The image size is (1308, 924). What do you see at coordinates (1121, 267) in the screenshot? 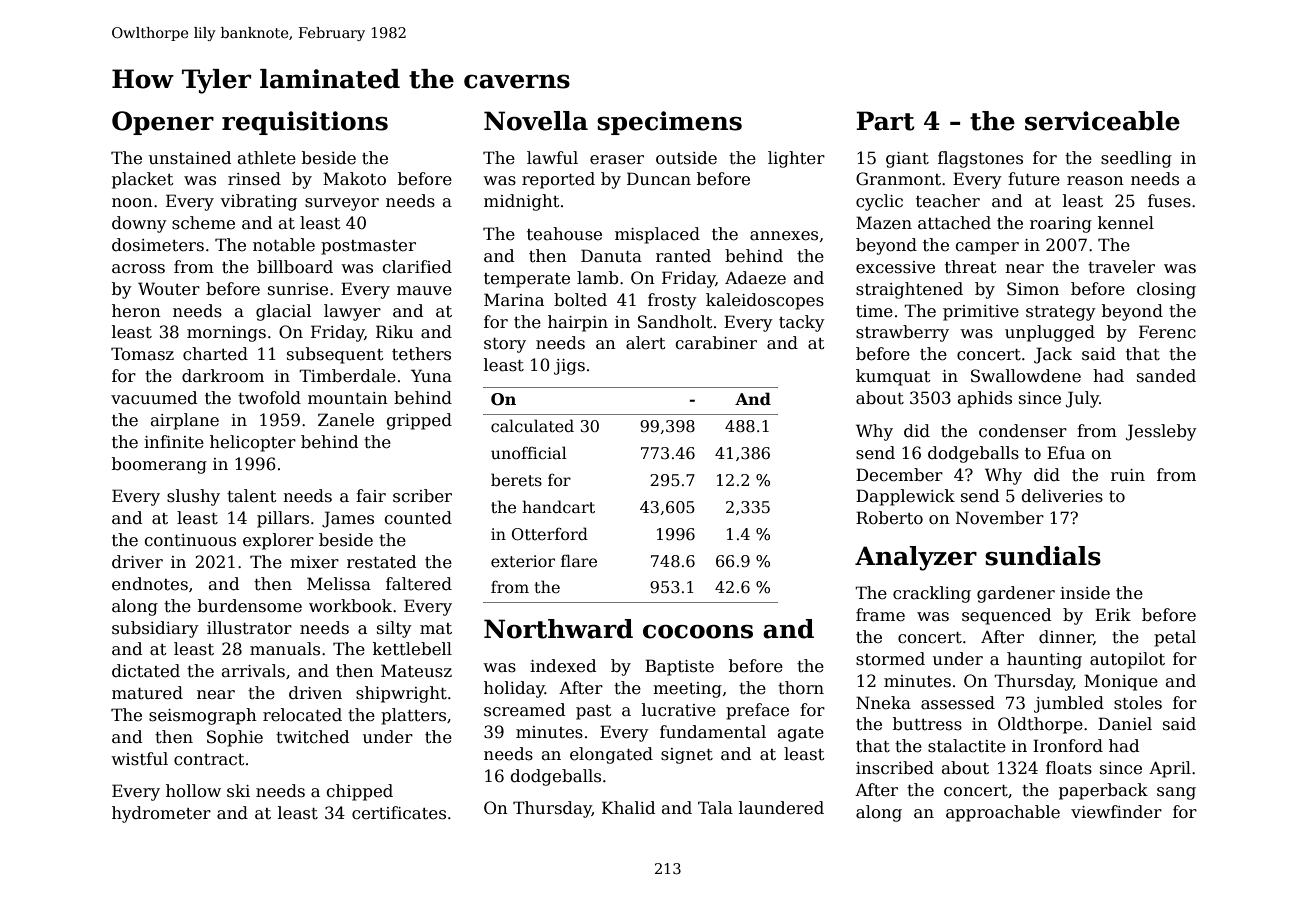
I see `traveler` at bounding box center [1121, 267].
